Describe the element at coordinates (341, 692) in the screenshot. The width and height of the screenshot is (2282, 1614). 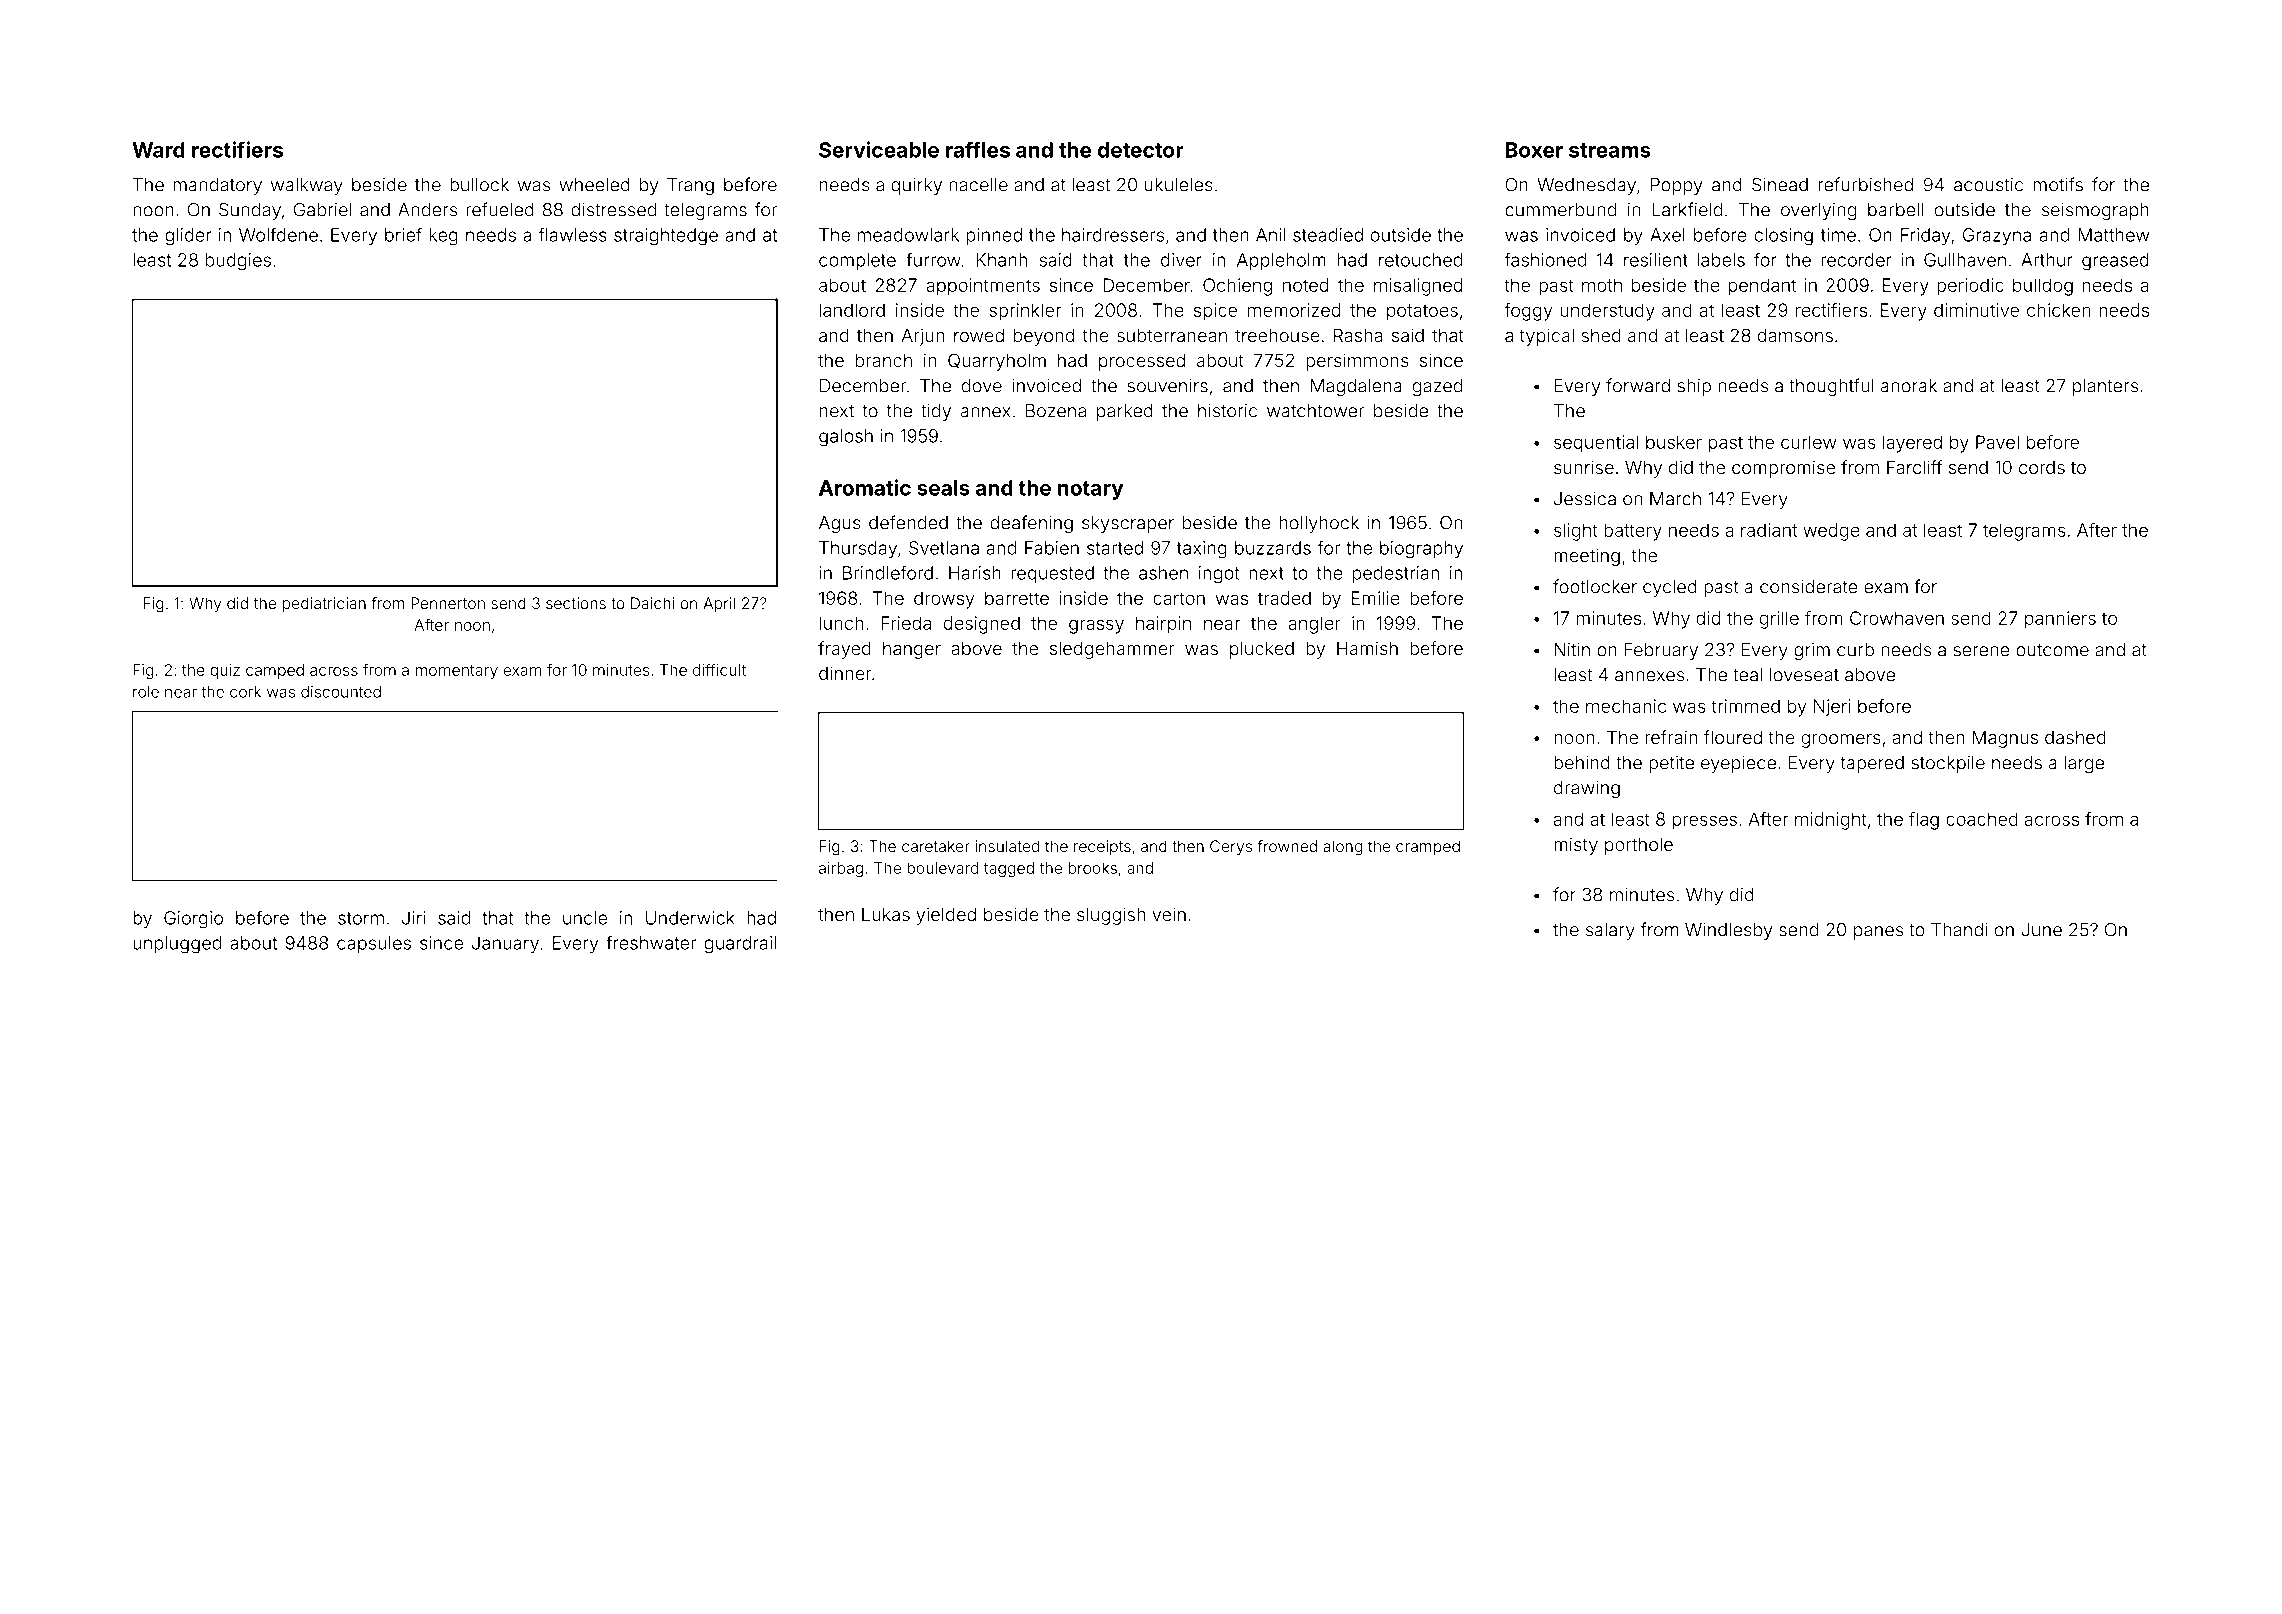
I see `discounted` at that location.
